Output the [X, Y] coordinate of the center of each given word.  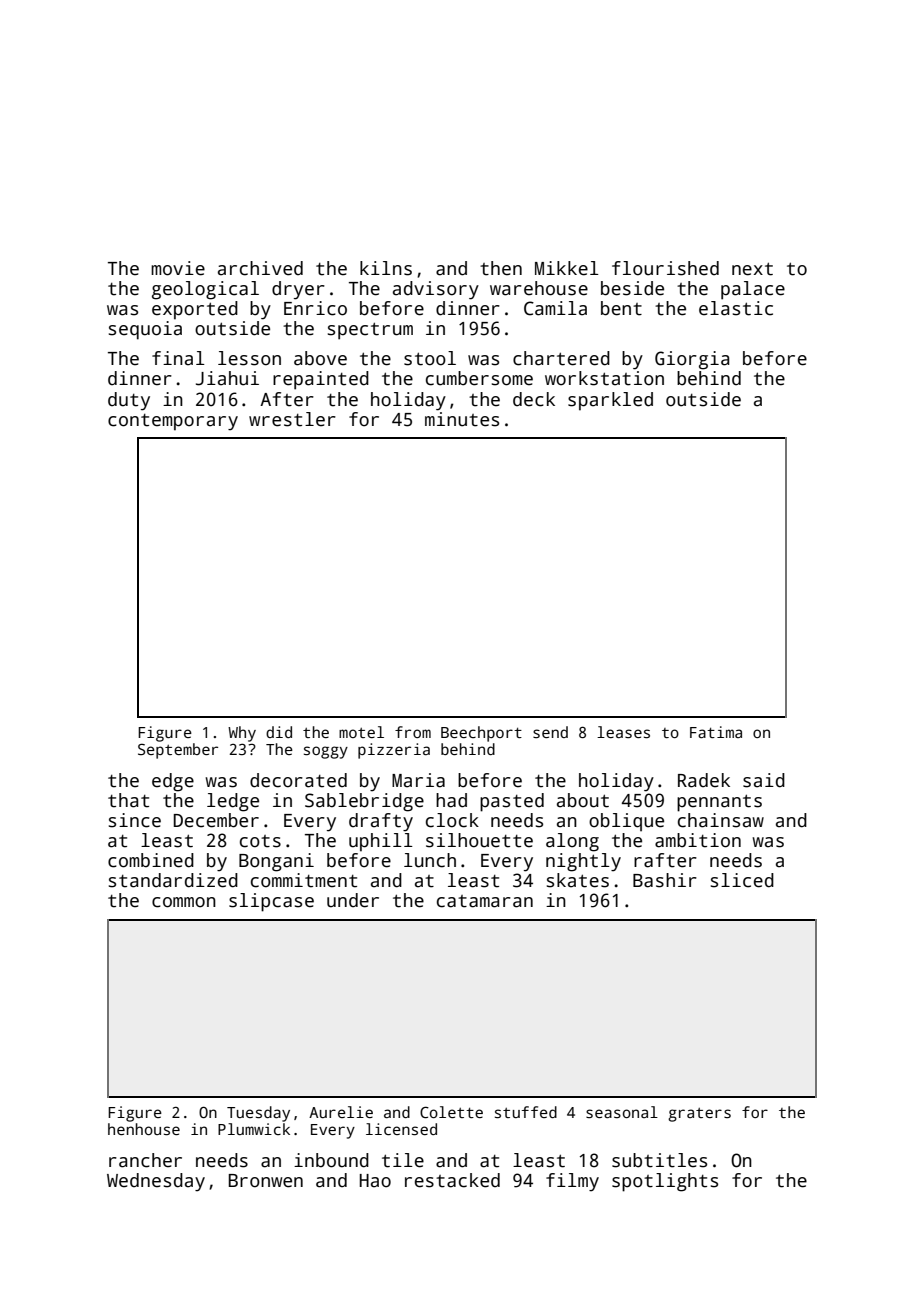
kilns [386, 268]
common [184, 902]
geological [205, 290]
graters [699, 1115]
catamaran [485, 901]
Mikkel [567, 268]
